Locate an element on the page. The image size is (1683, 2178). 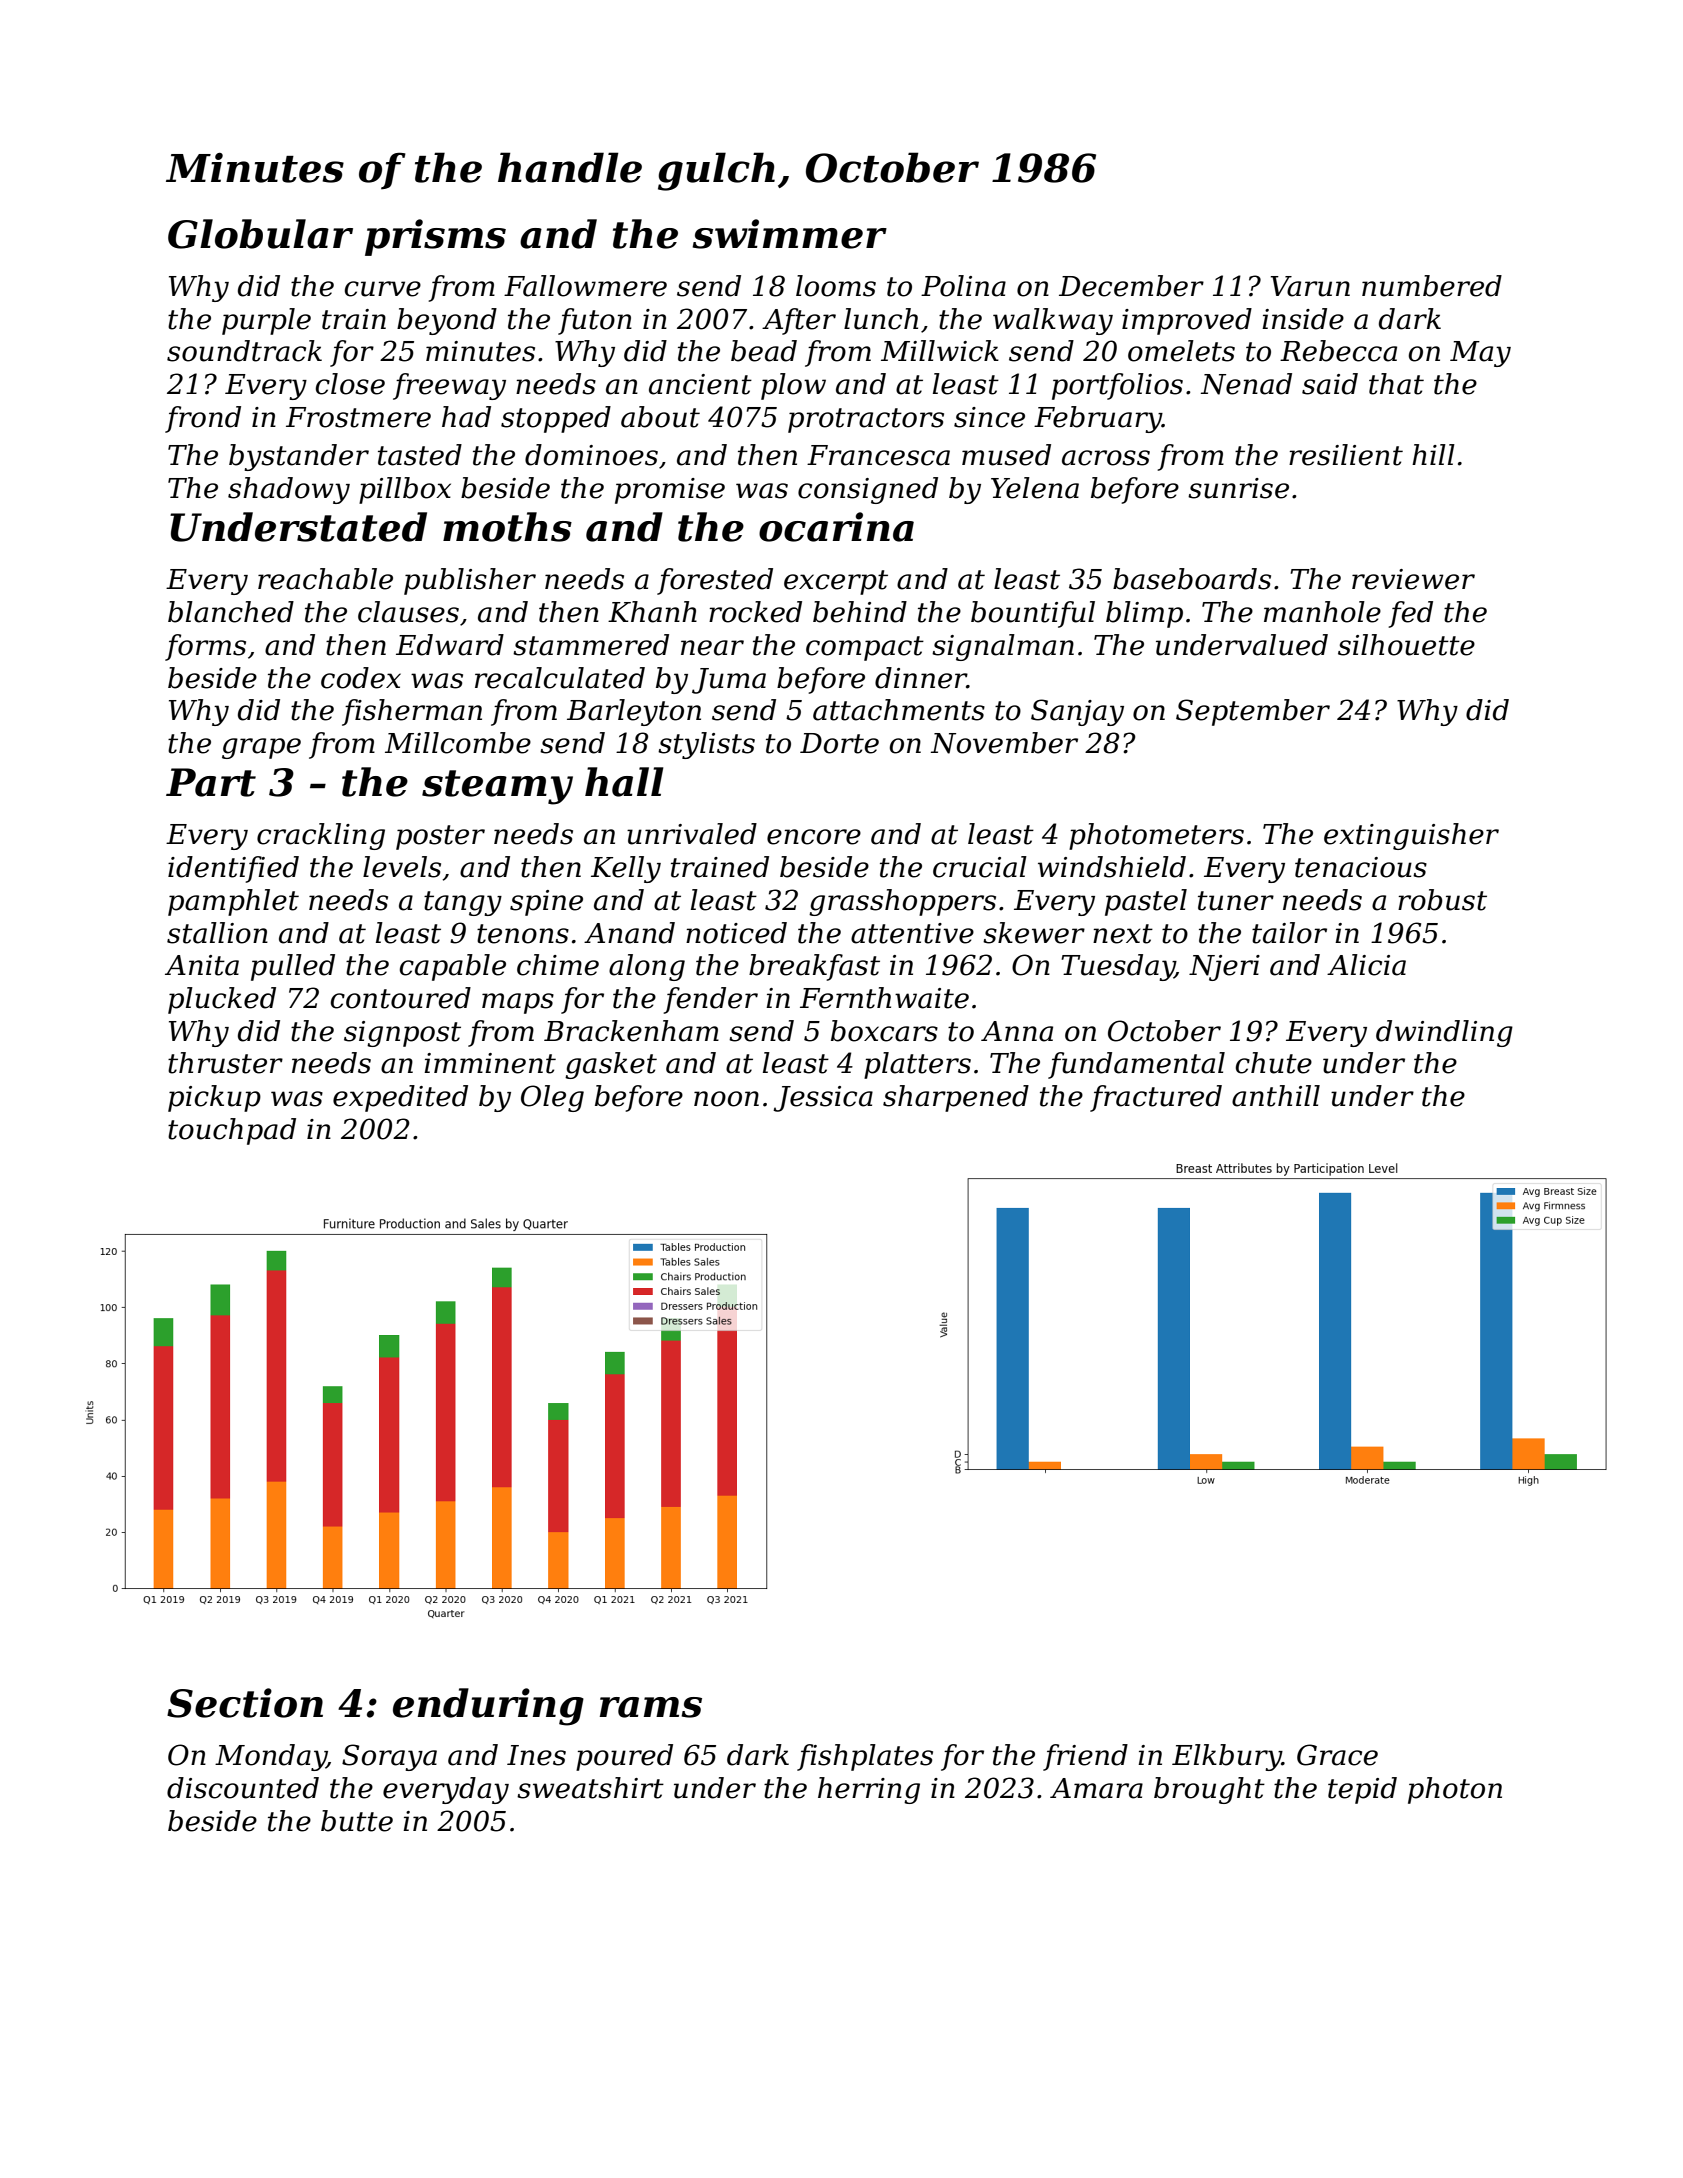
fishplates is located at coordinates (865, 1757).
